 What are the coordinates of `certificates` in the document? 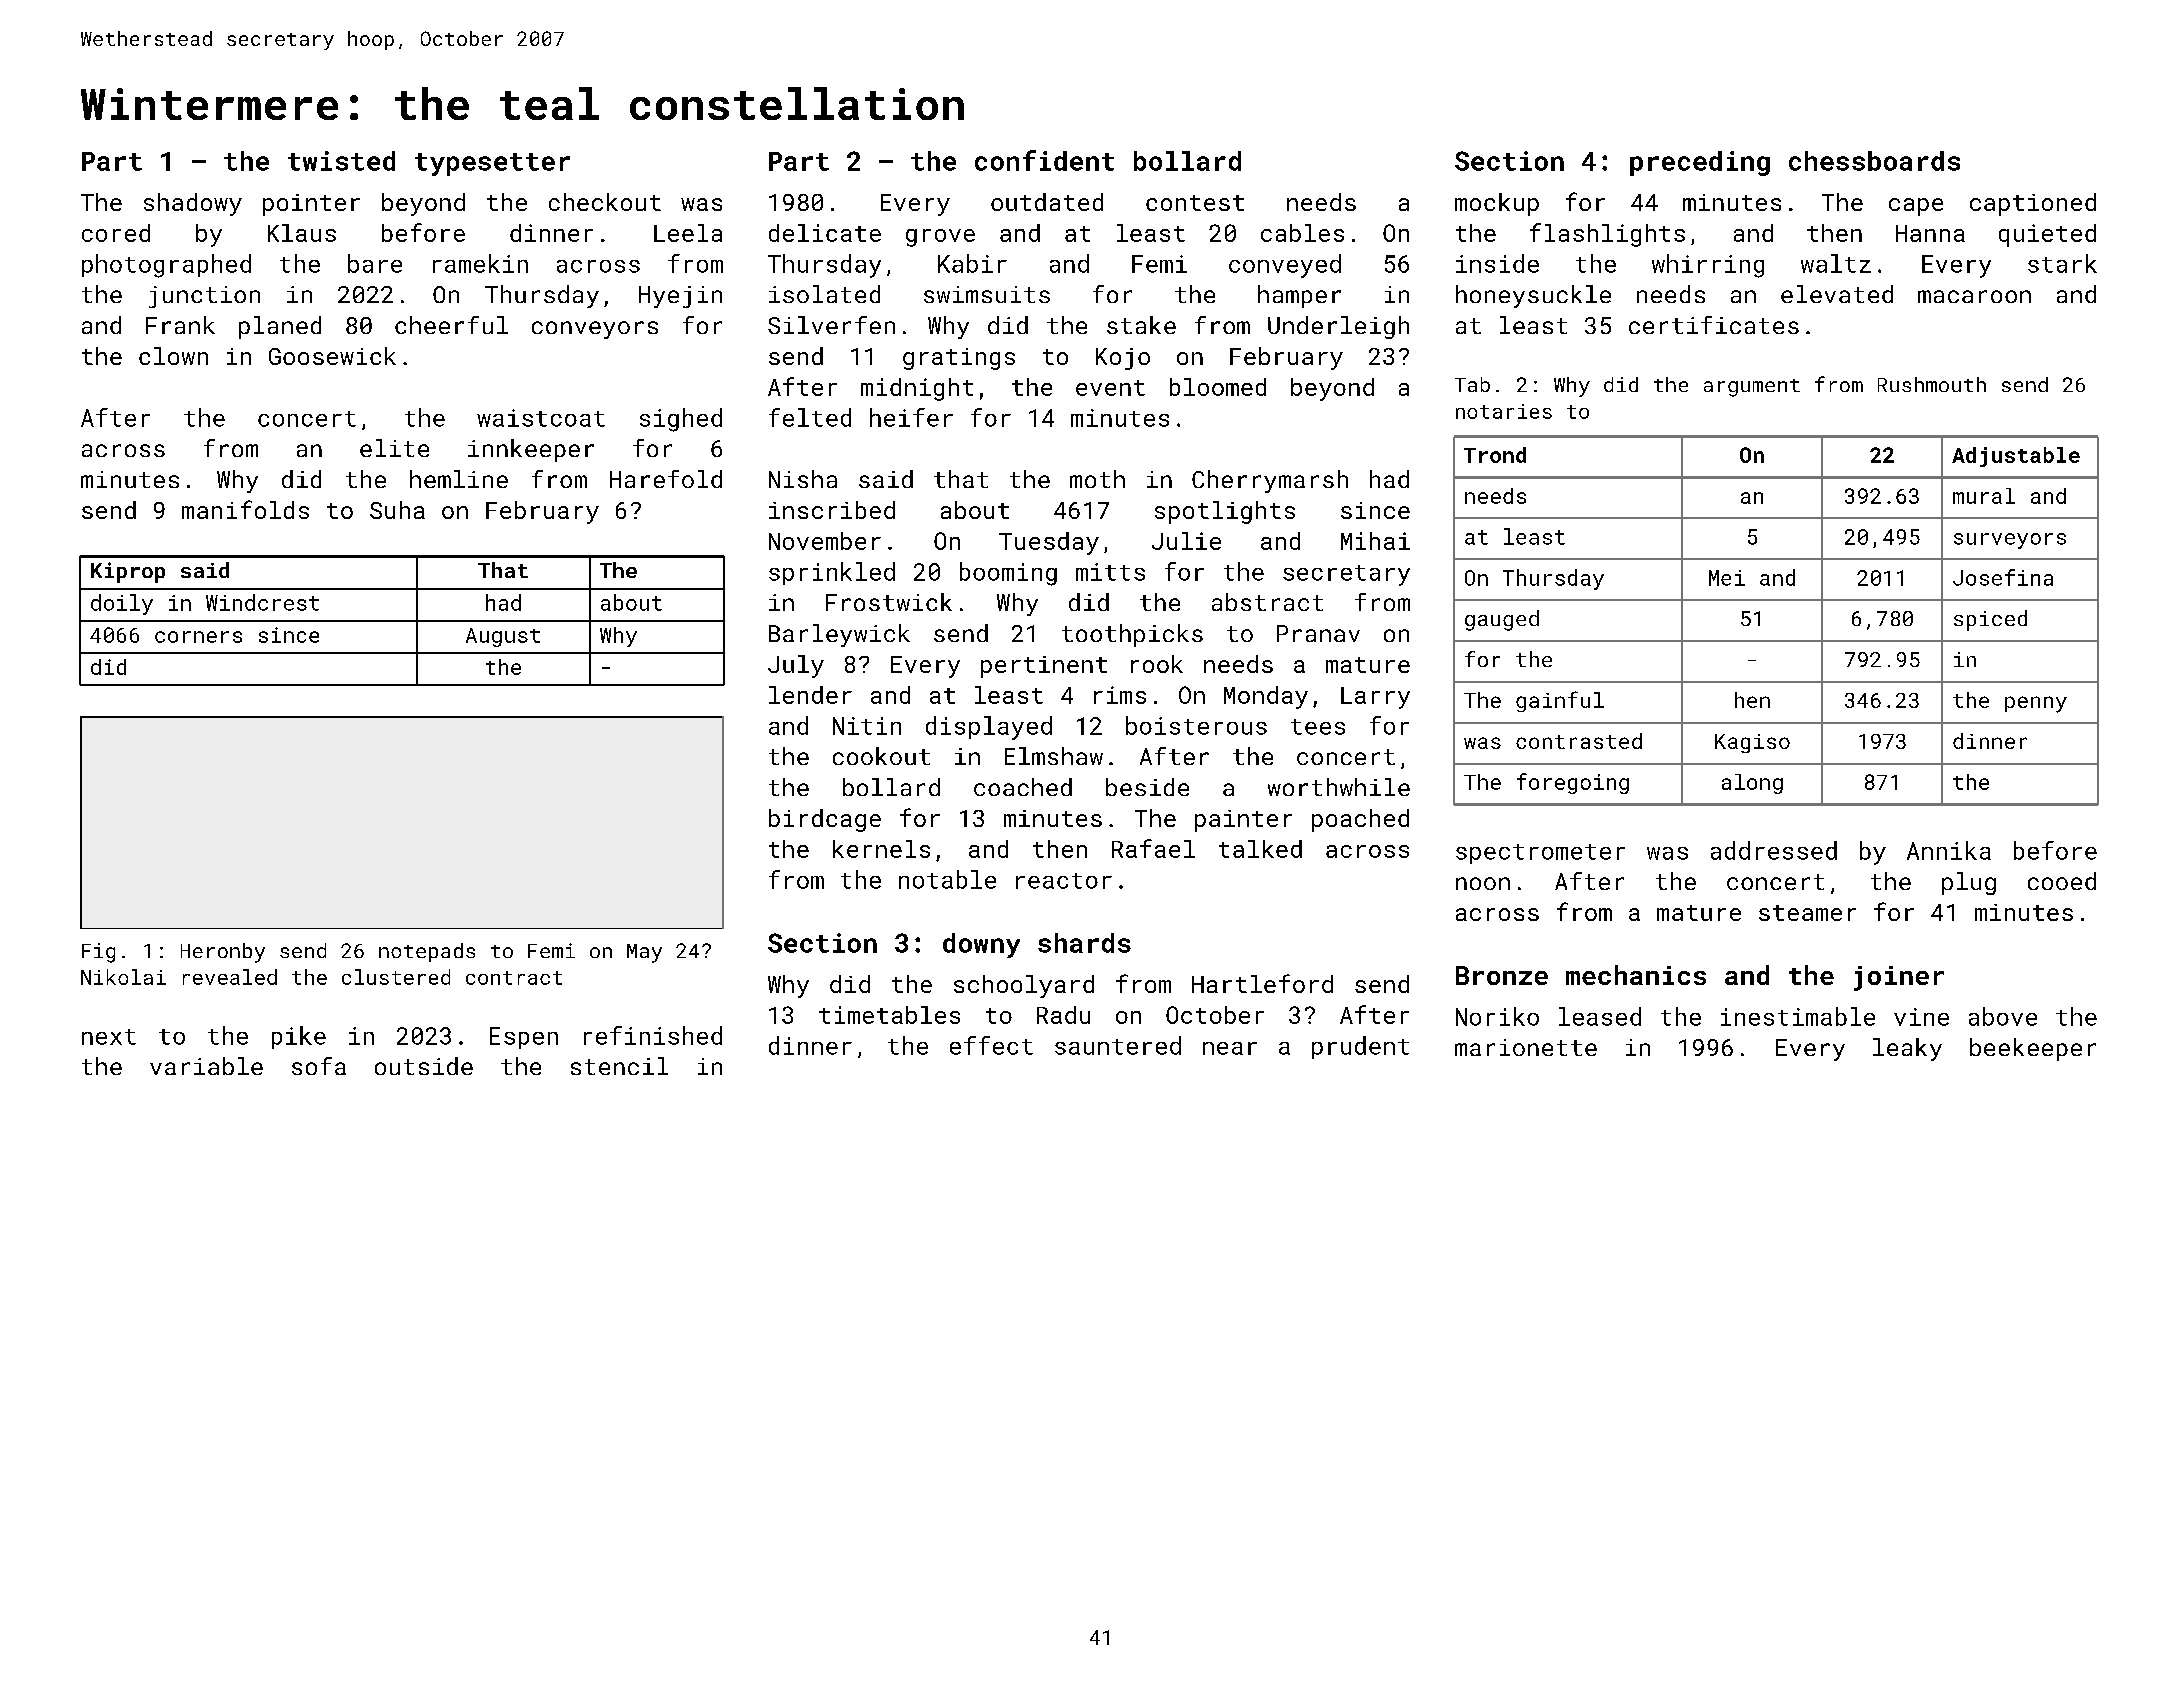 It's located at (1714, 325).
